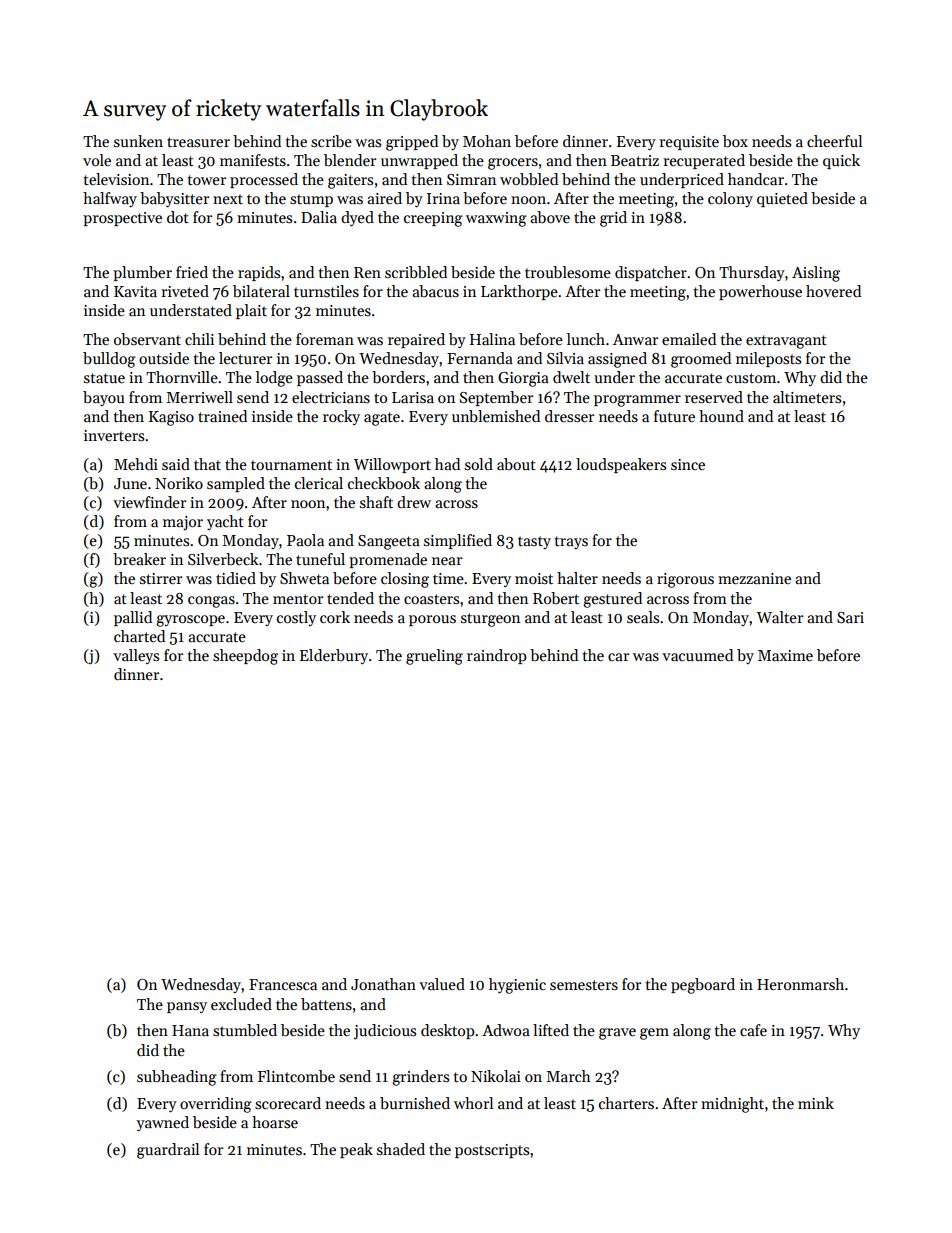 The image size is (952, 1233). What do you see at coordinates (138, 141) in the screenshot?
I see `sunken` at bounding box center [138, 141].
